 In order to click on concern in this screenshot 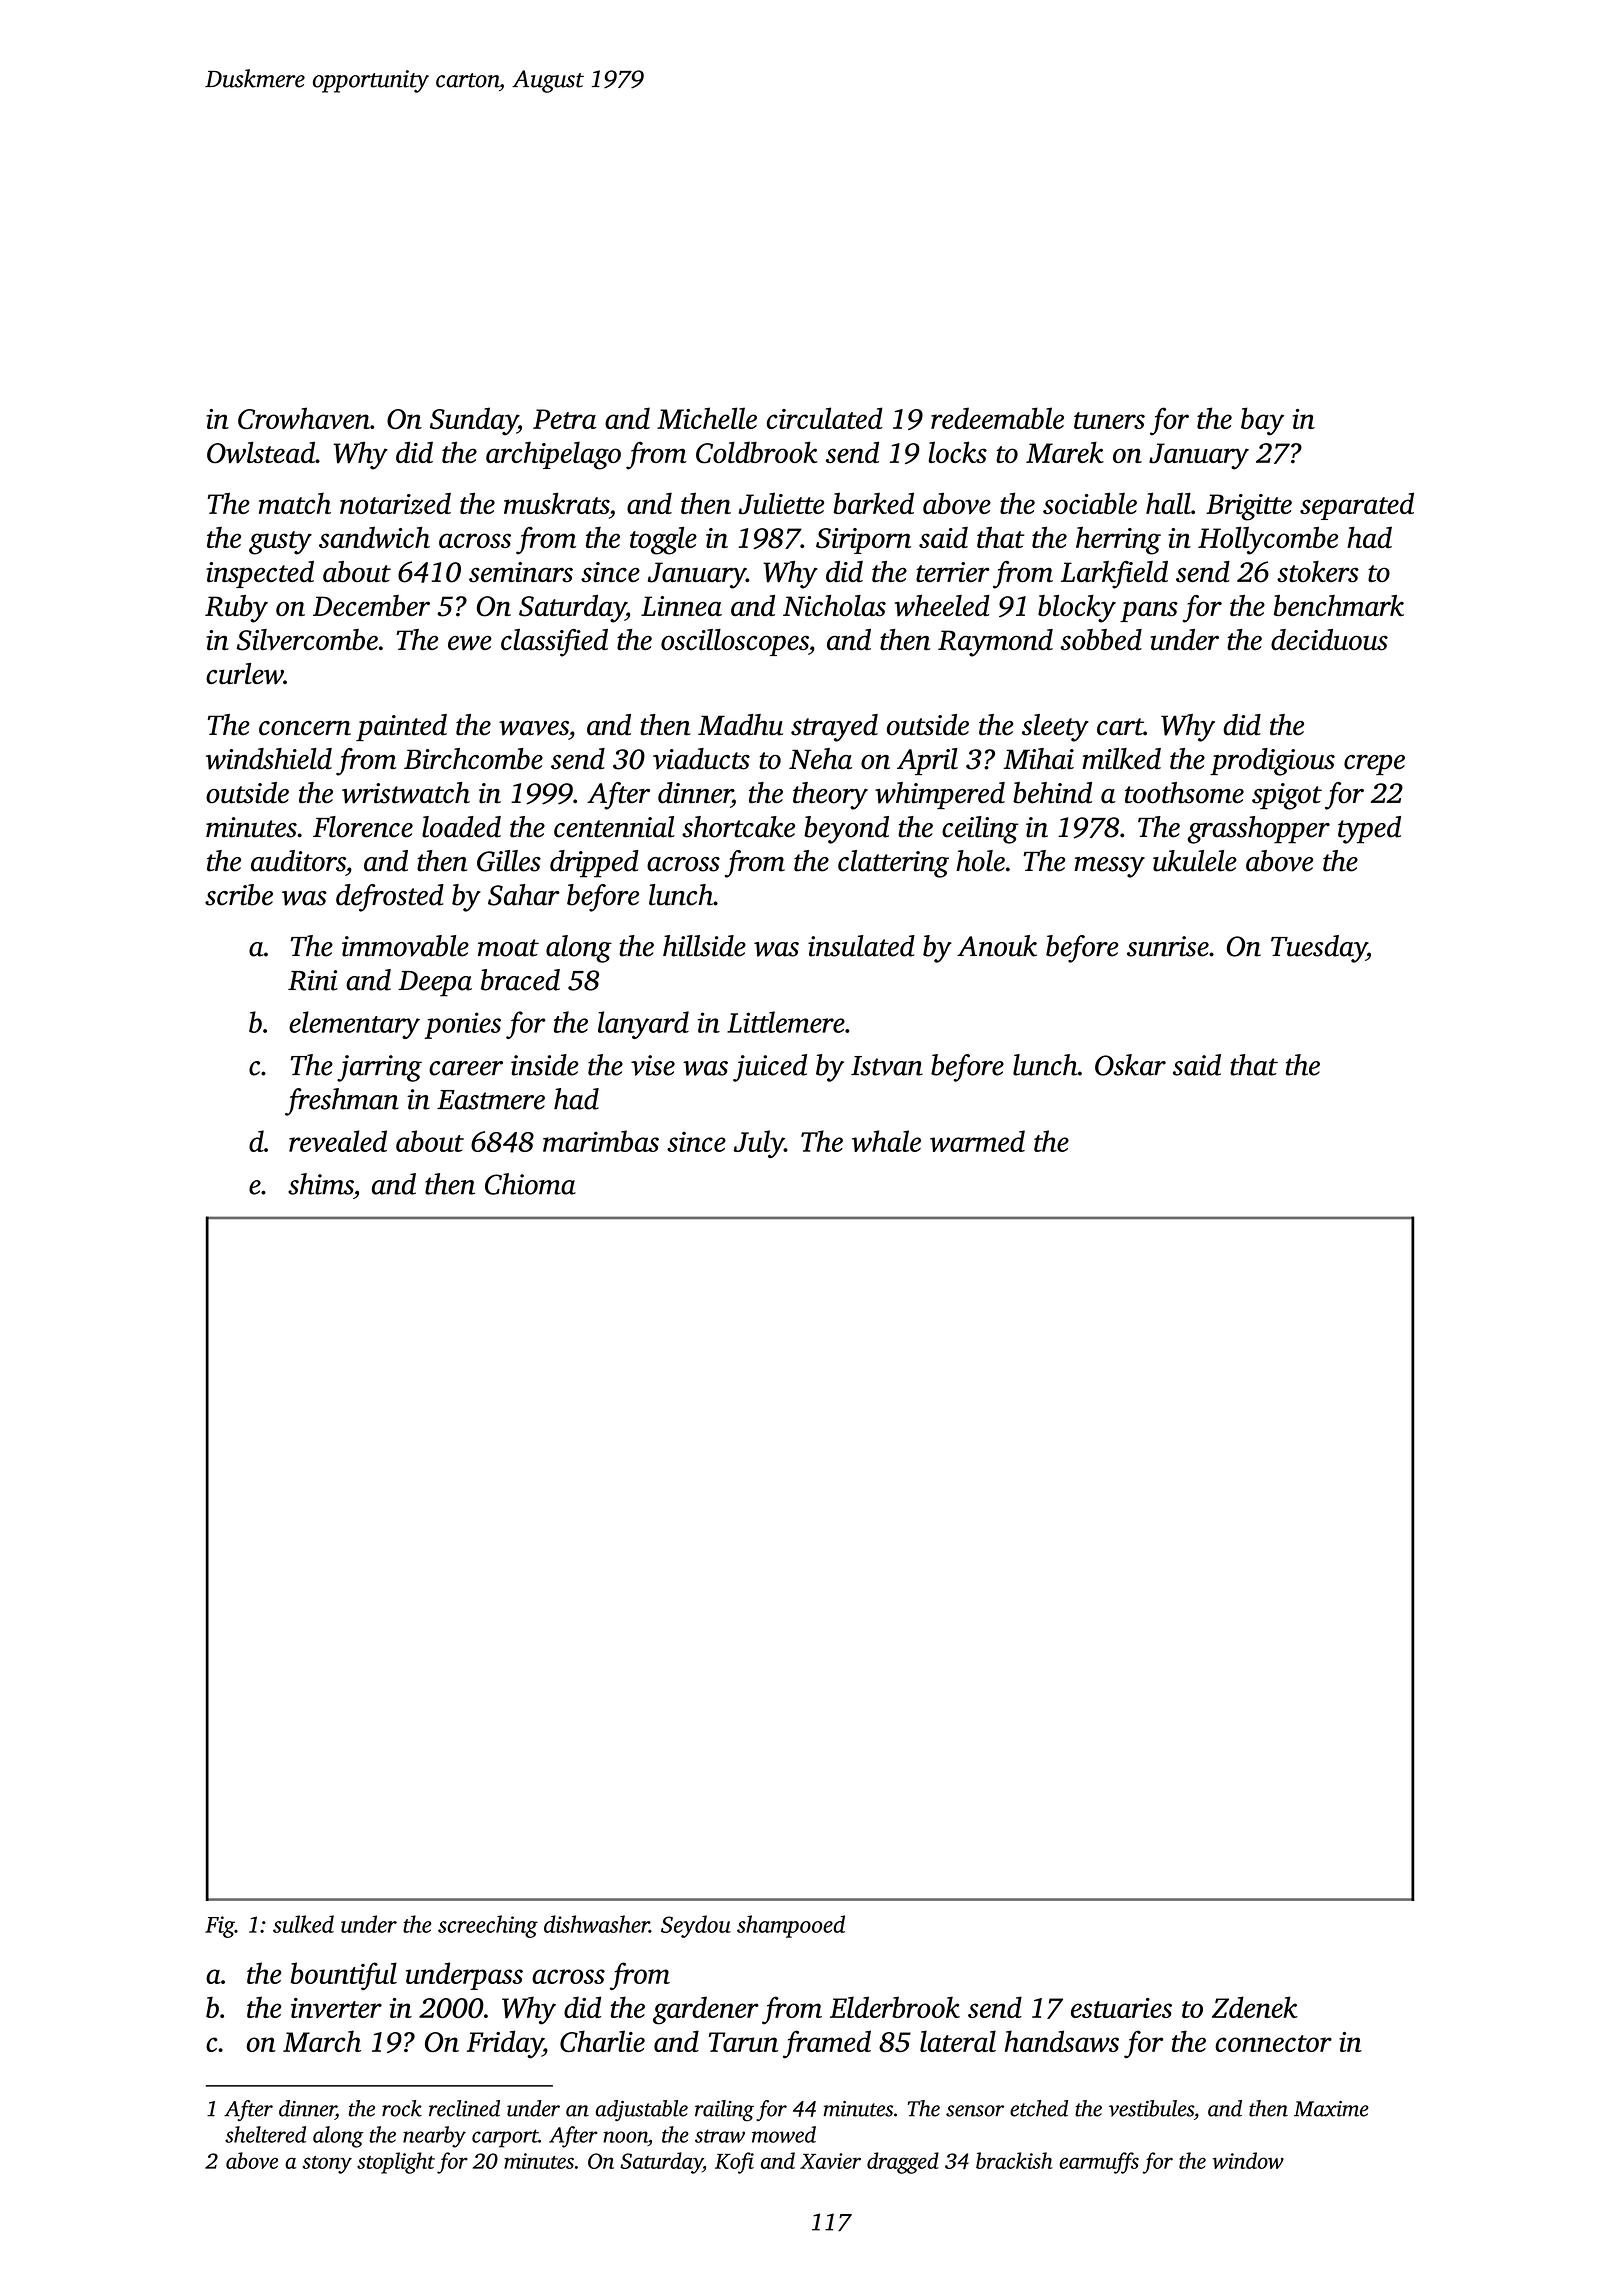, I will do `click(305, 728)`.
